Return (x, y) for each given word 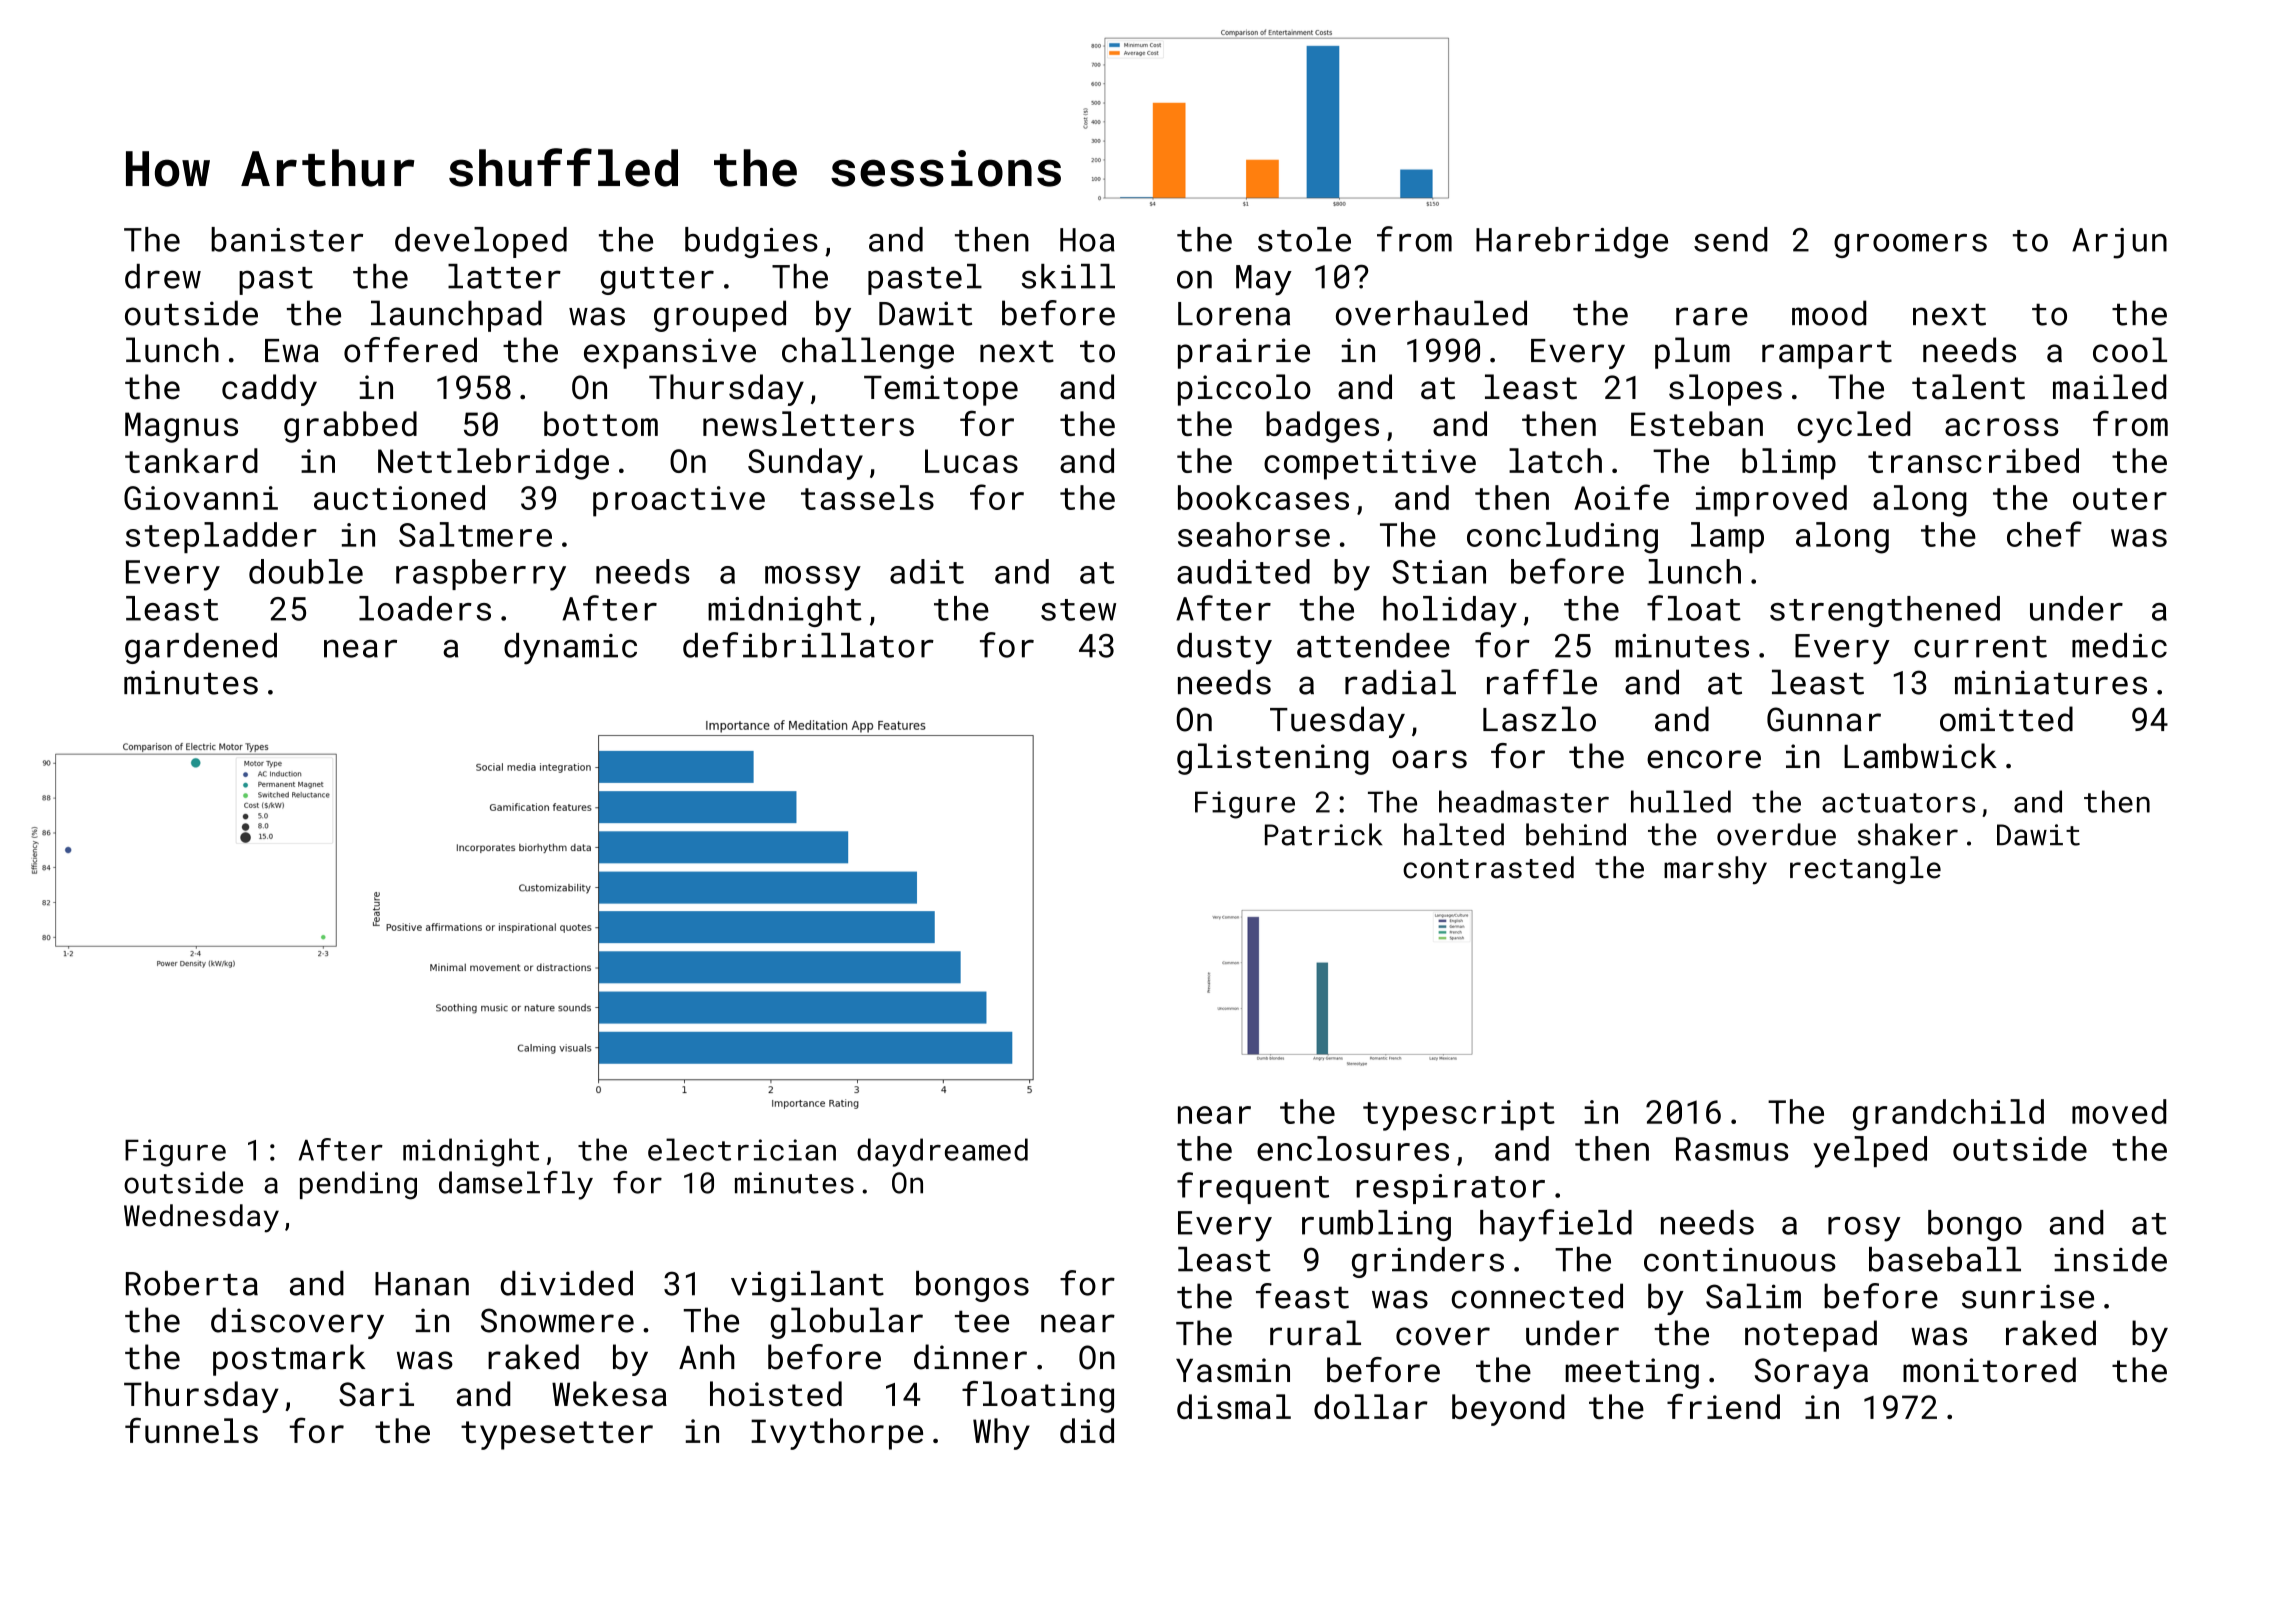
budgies (751, 242)
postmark (289, 1360)
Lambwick (1920, 756)
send (1731, 239)
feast (1302, 1296)
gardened (201, 648)
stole (1304, 239)
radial (1400, 682)
